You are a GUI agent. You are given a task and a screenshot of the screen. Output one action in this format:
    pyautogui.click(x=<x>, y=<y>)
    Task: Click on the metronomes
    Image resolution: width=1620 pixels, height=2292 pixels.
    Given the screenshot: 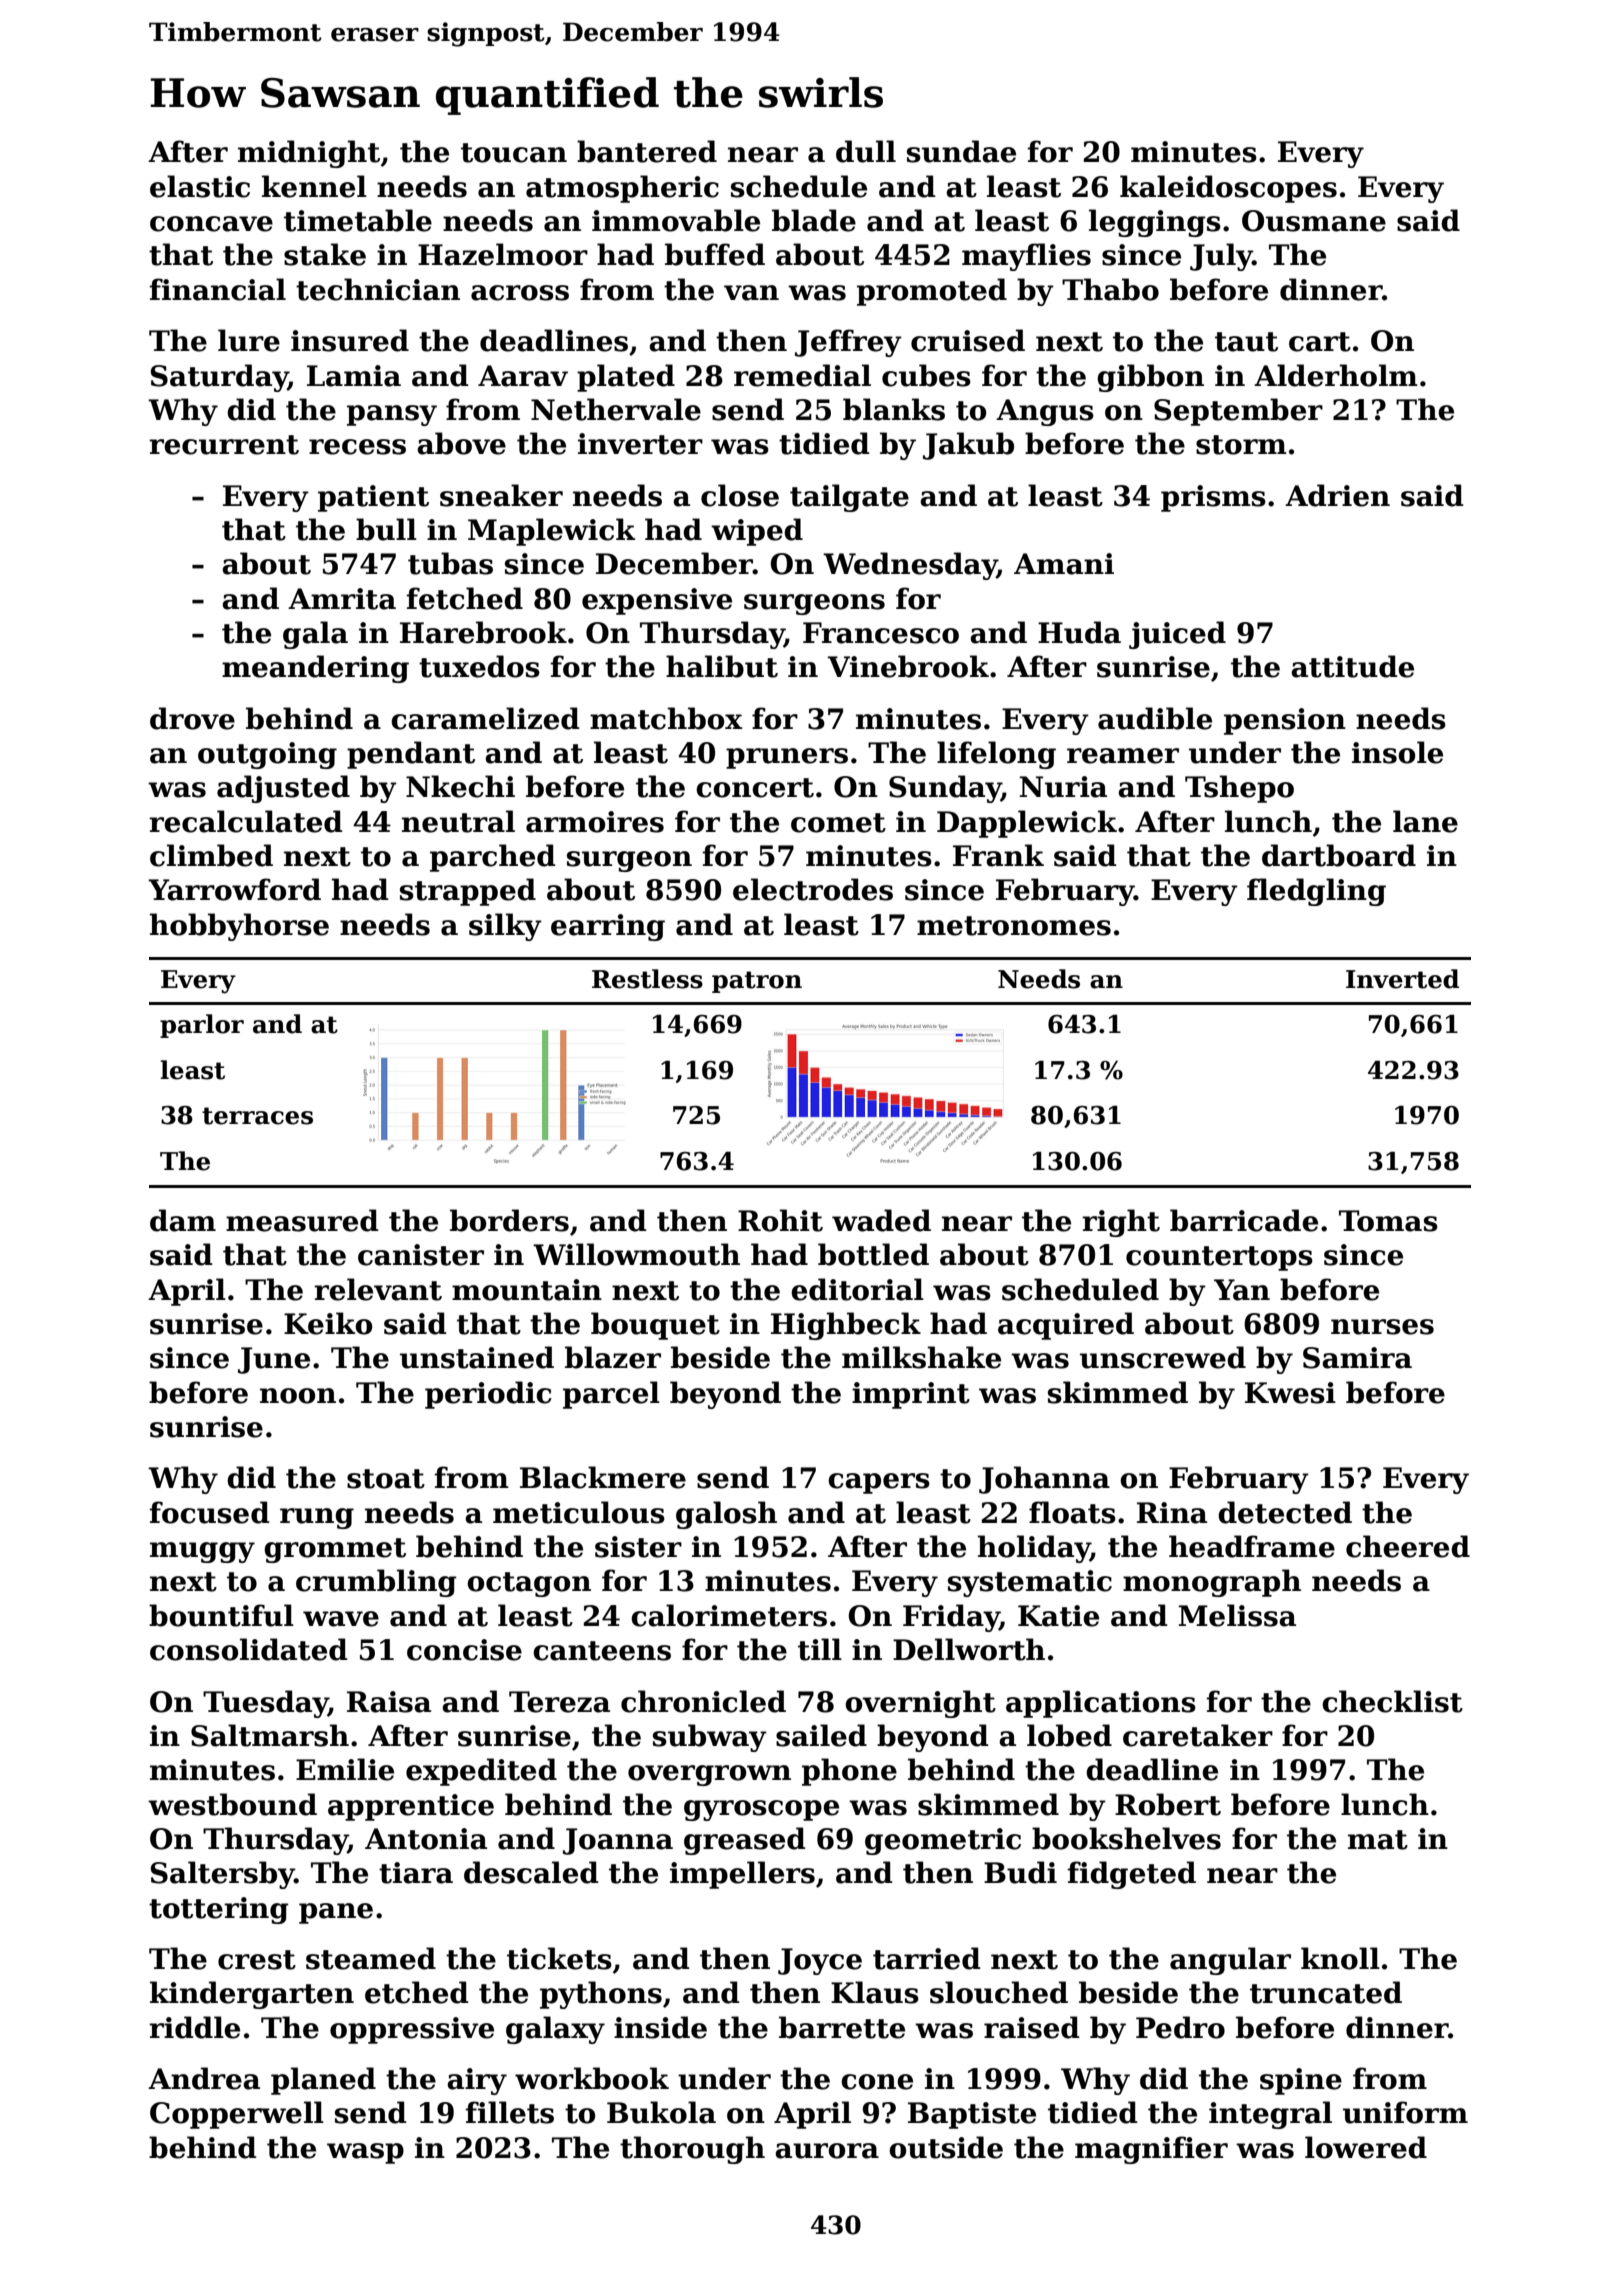 What is the action you would take?
    pyautogui.click(x=1014, y=926)
